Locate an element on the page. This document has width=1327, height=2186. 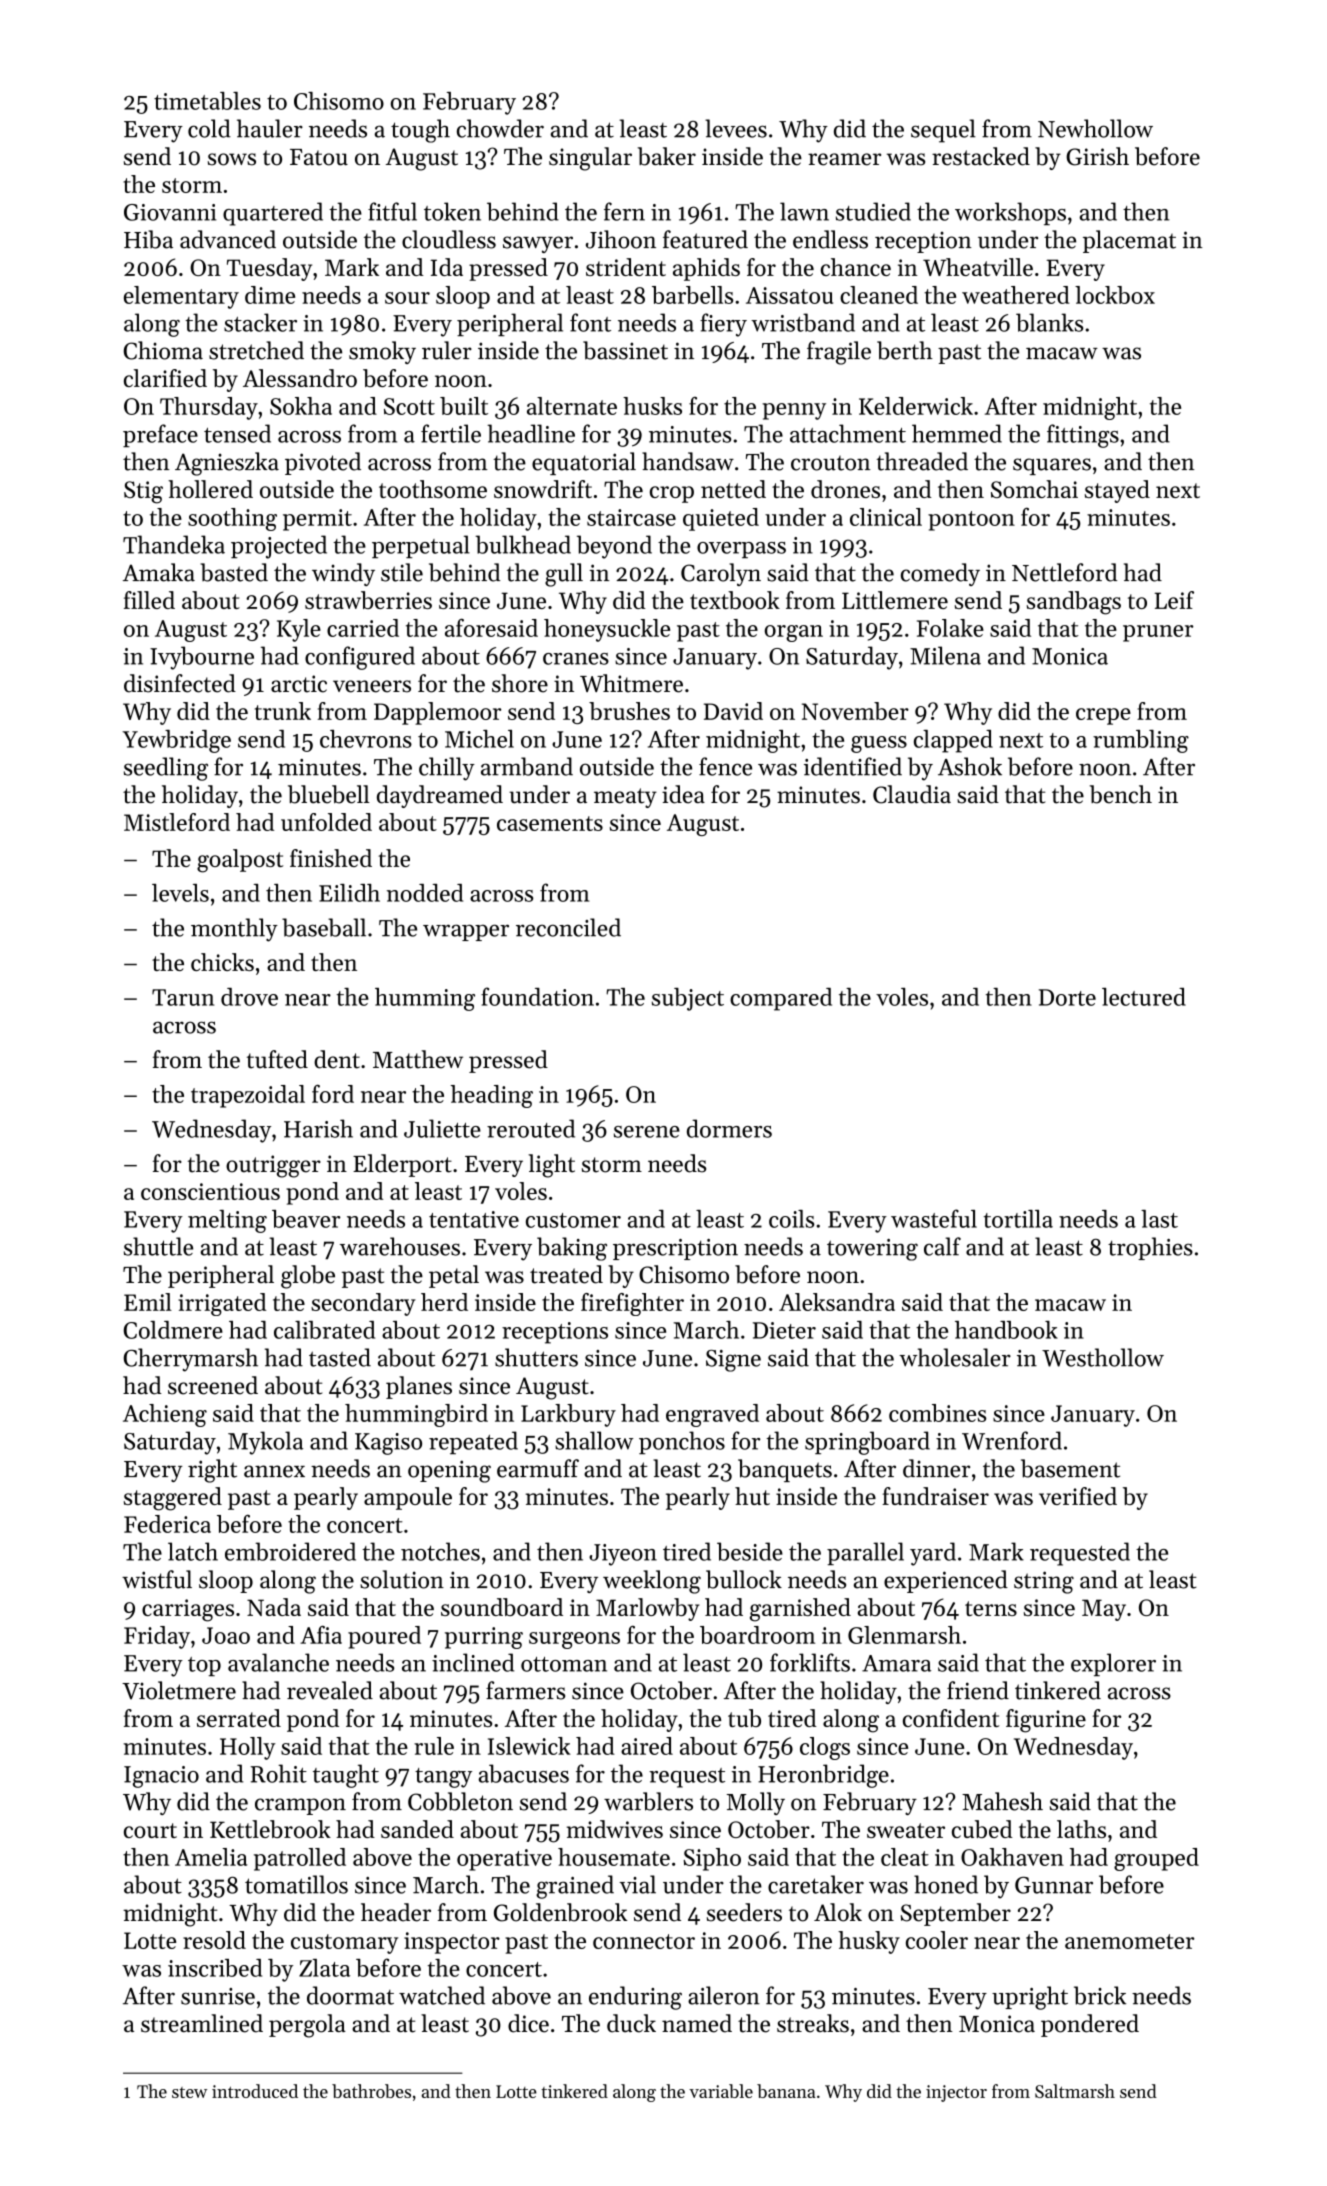
Newhollow is located at coordinates (1095, 128).
